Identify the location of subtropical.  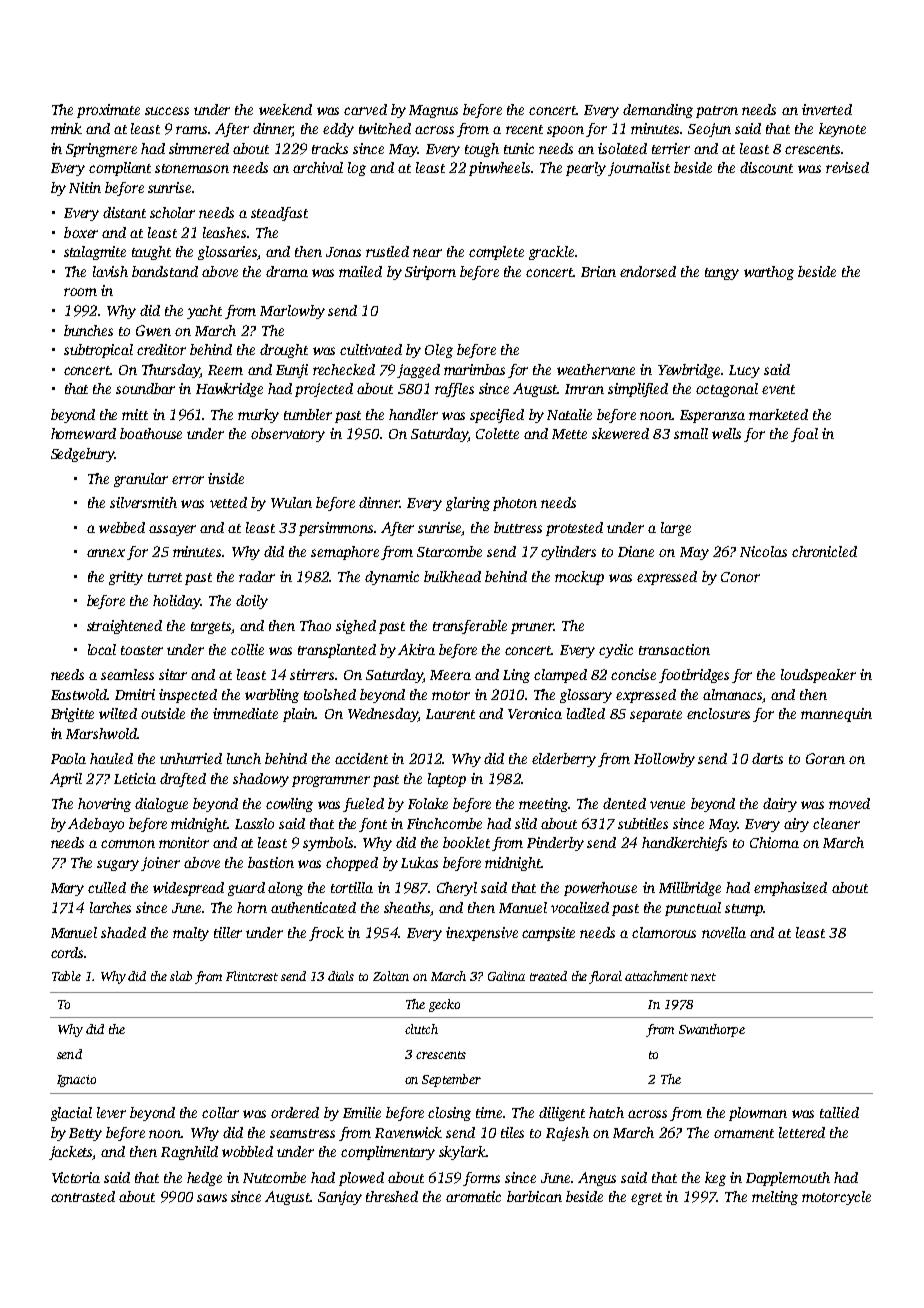
(98, 351).
